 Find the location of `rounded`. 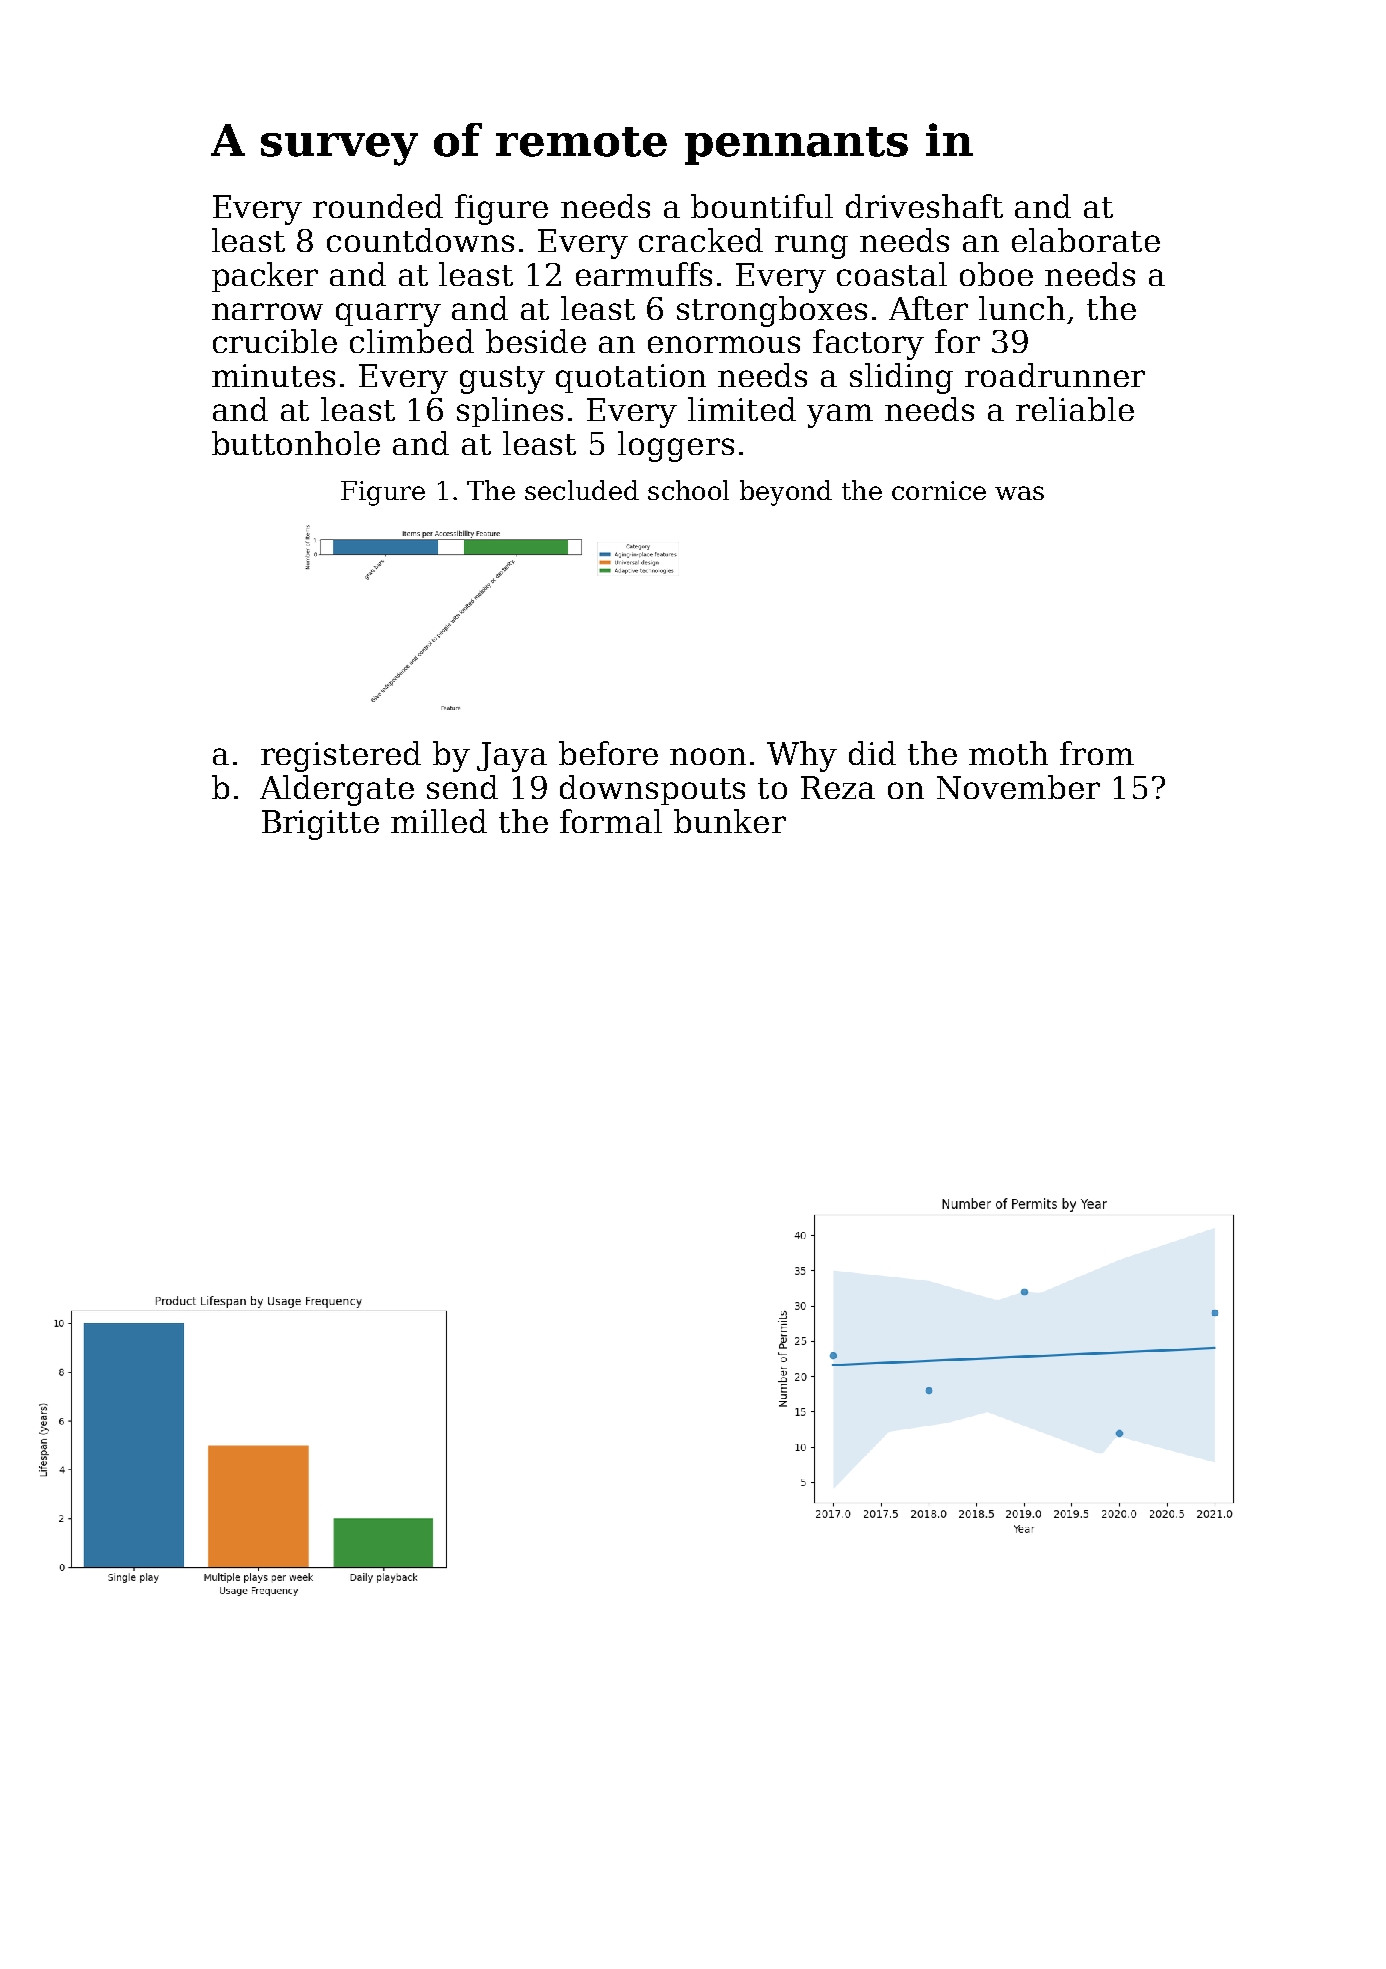

rounded is located at coordinates (378, 206).
